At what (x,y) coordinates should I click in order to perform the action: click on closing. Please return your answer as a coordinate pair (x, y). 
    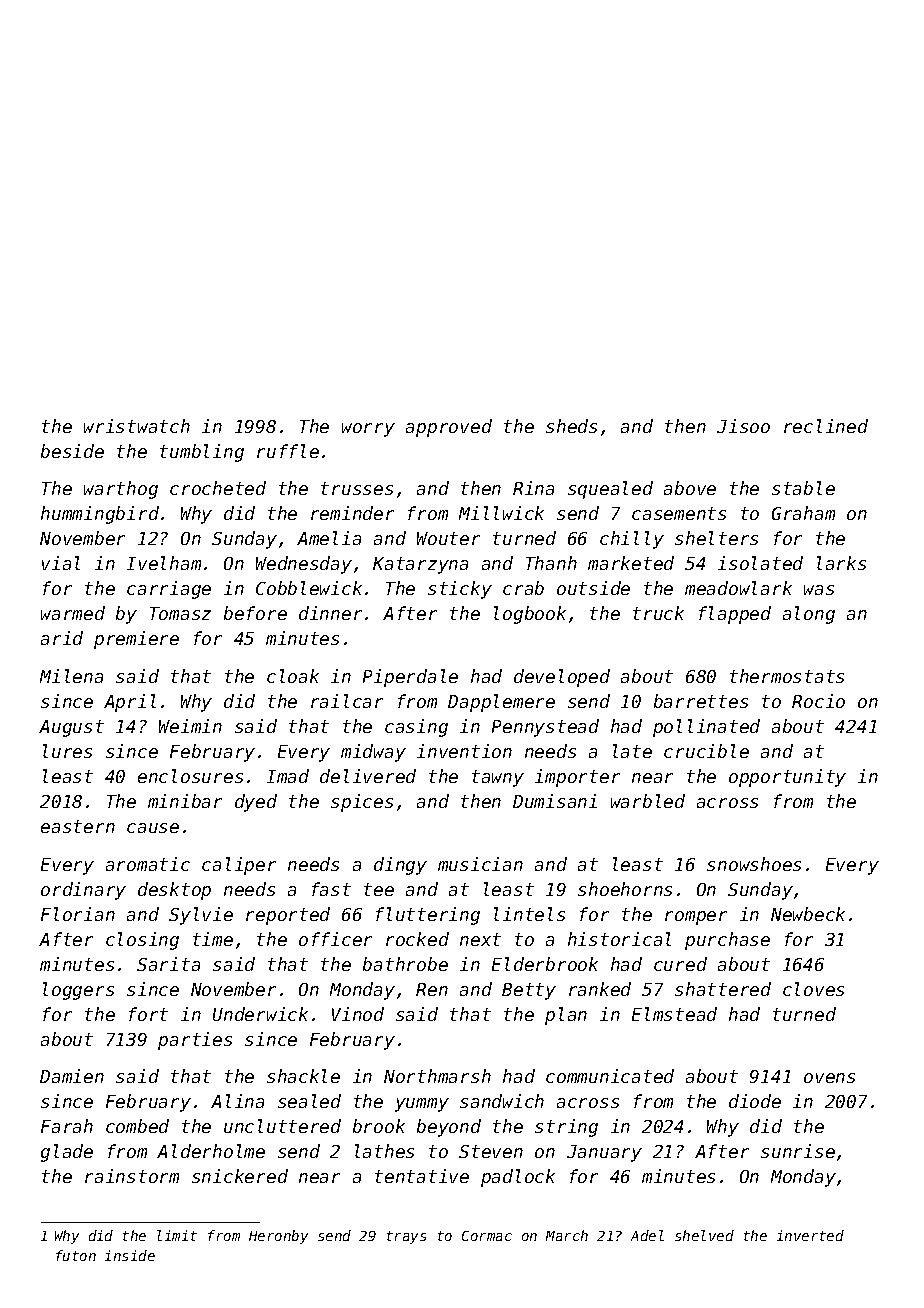
    Looking at the image, I should click on (142, 941).
